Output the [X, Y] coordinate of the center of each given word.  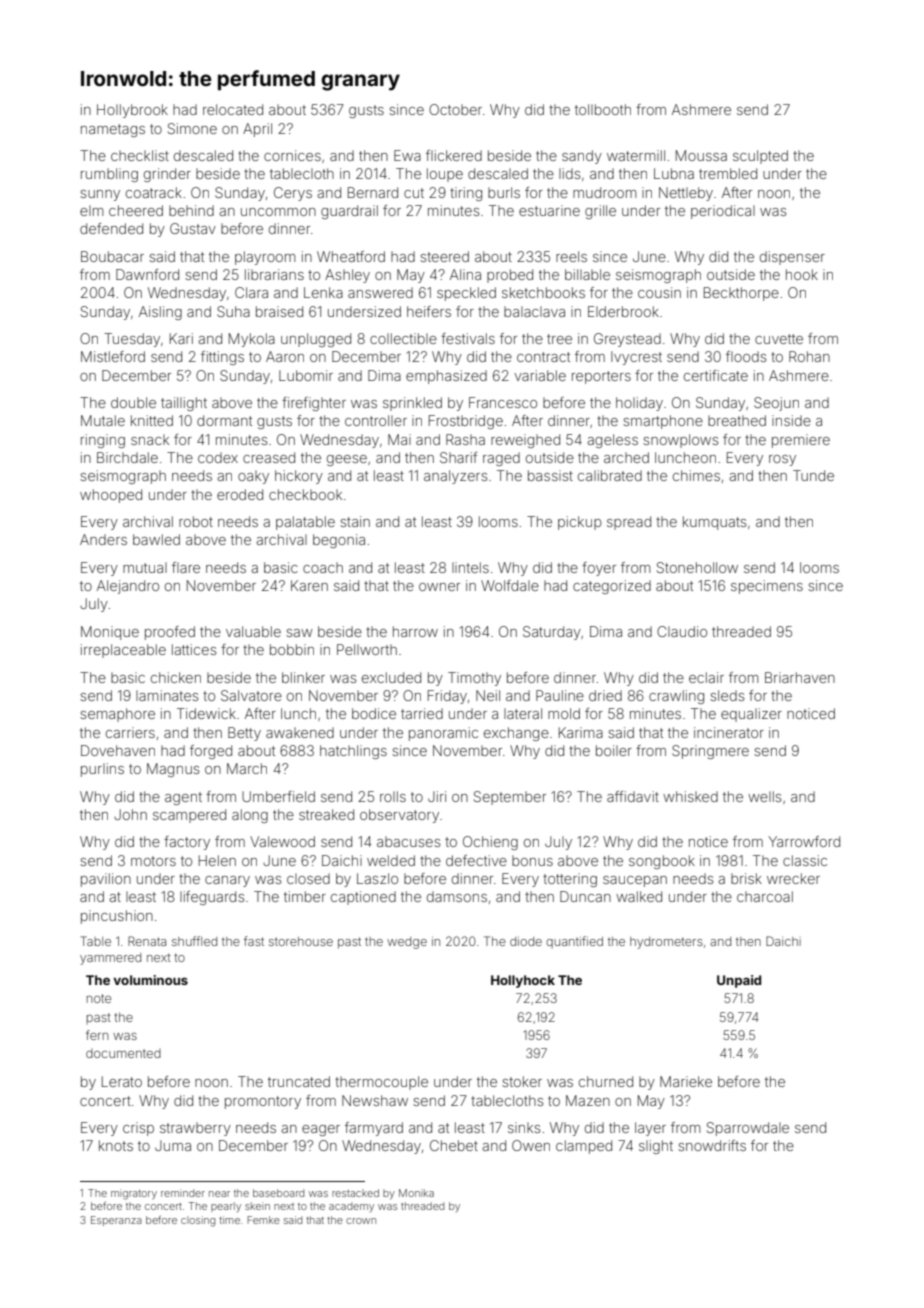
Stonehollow [697, 567]
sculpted [760, 157]
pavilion [106, 880]
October [455, 109]
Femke [263, 1220]
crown [361, 1221]
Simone [192, 128]
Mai [399, 439]
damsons [457, 896]
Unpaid [739, 981]
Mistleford [113, 356]
